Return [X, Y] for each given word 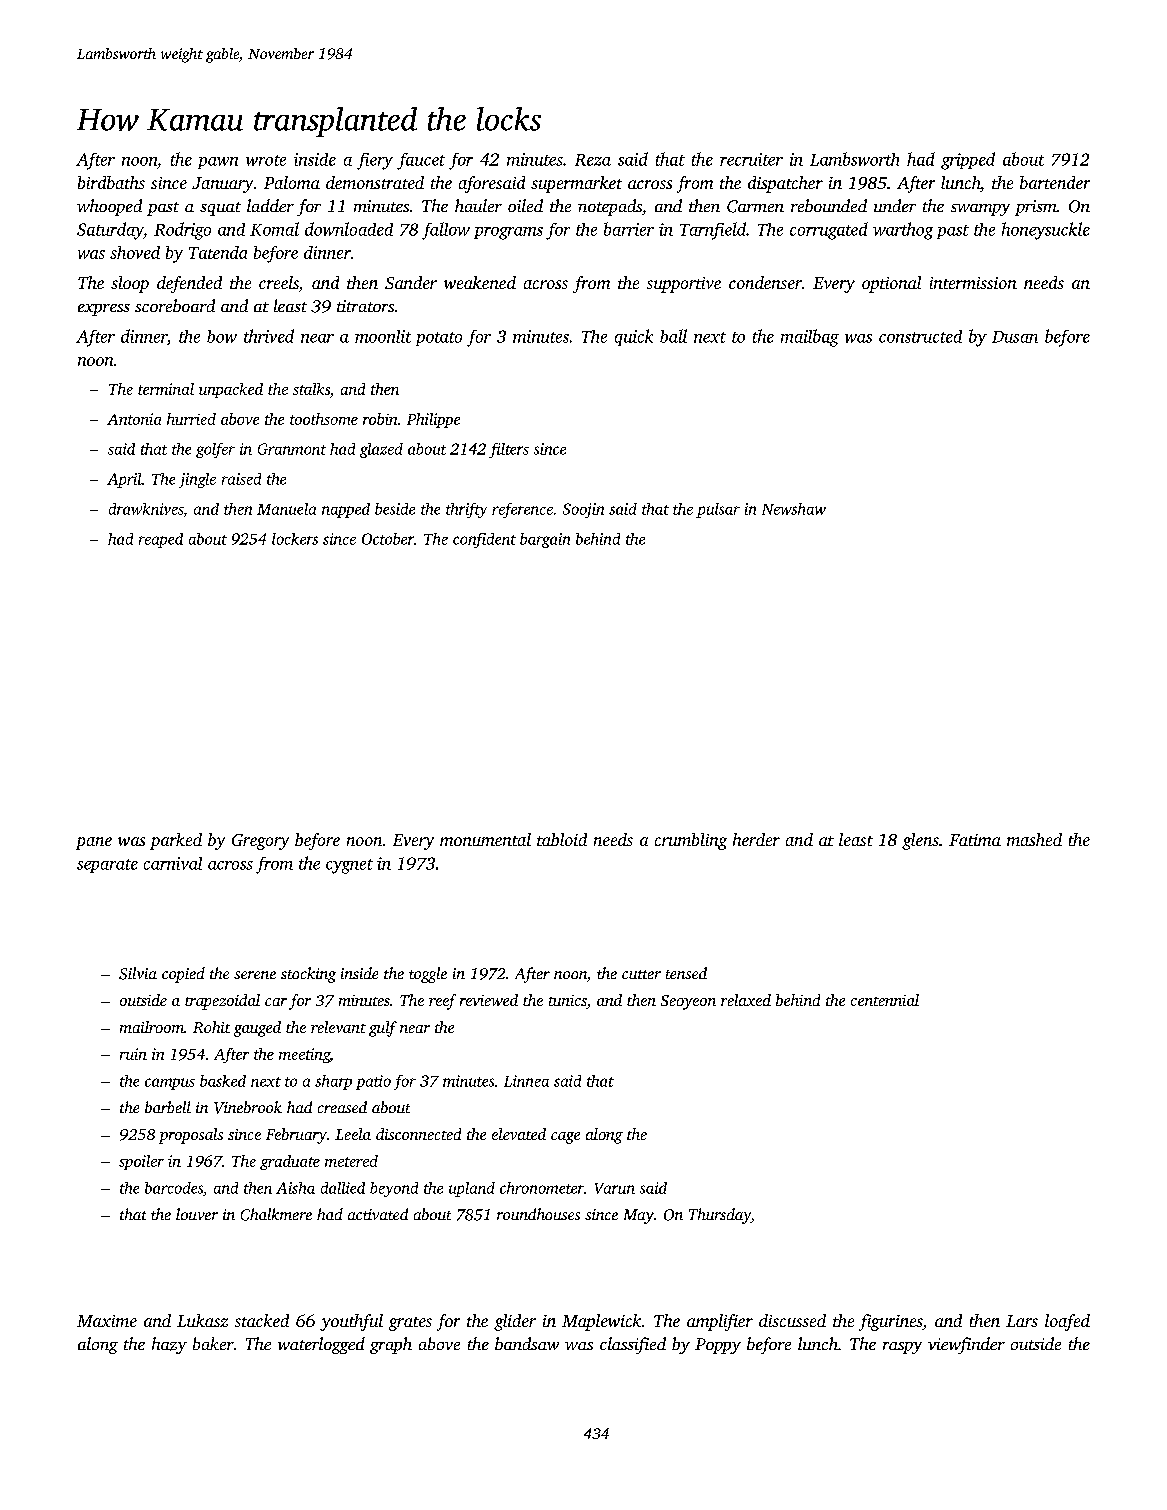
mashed [1034, 839]
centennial [885, 1000]
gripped [968, 161]
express [104, 310]
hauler [478, 205]
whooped [109, 207]
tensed [686, 973]
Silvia [138, 973]
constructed [920, 336]
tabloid [562, 839]
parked [176, 841]
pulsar [718, 510]
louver [197, 1214]
